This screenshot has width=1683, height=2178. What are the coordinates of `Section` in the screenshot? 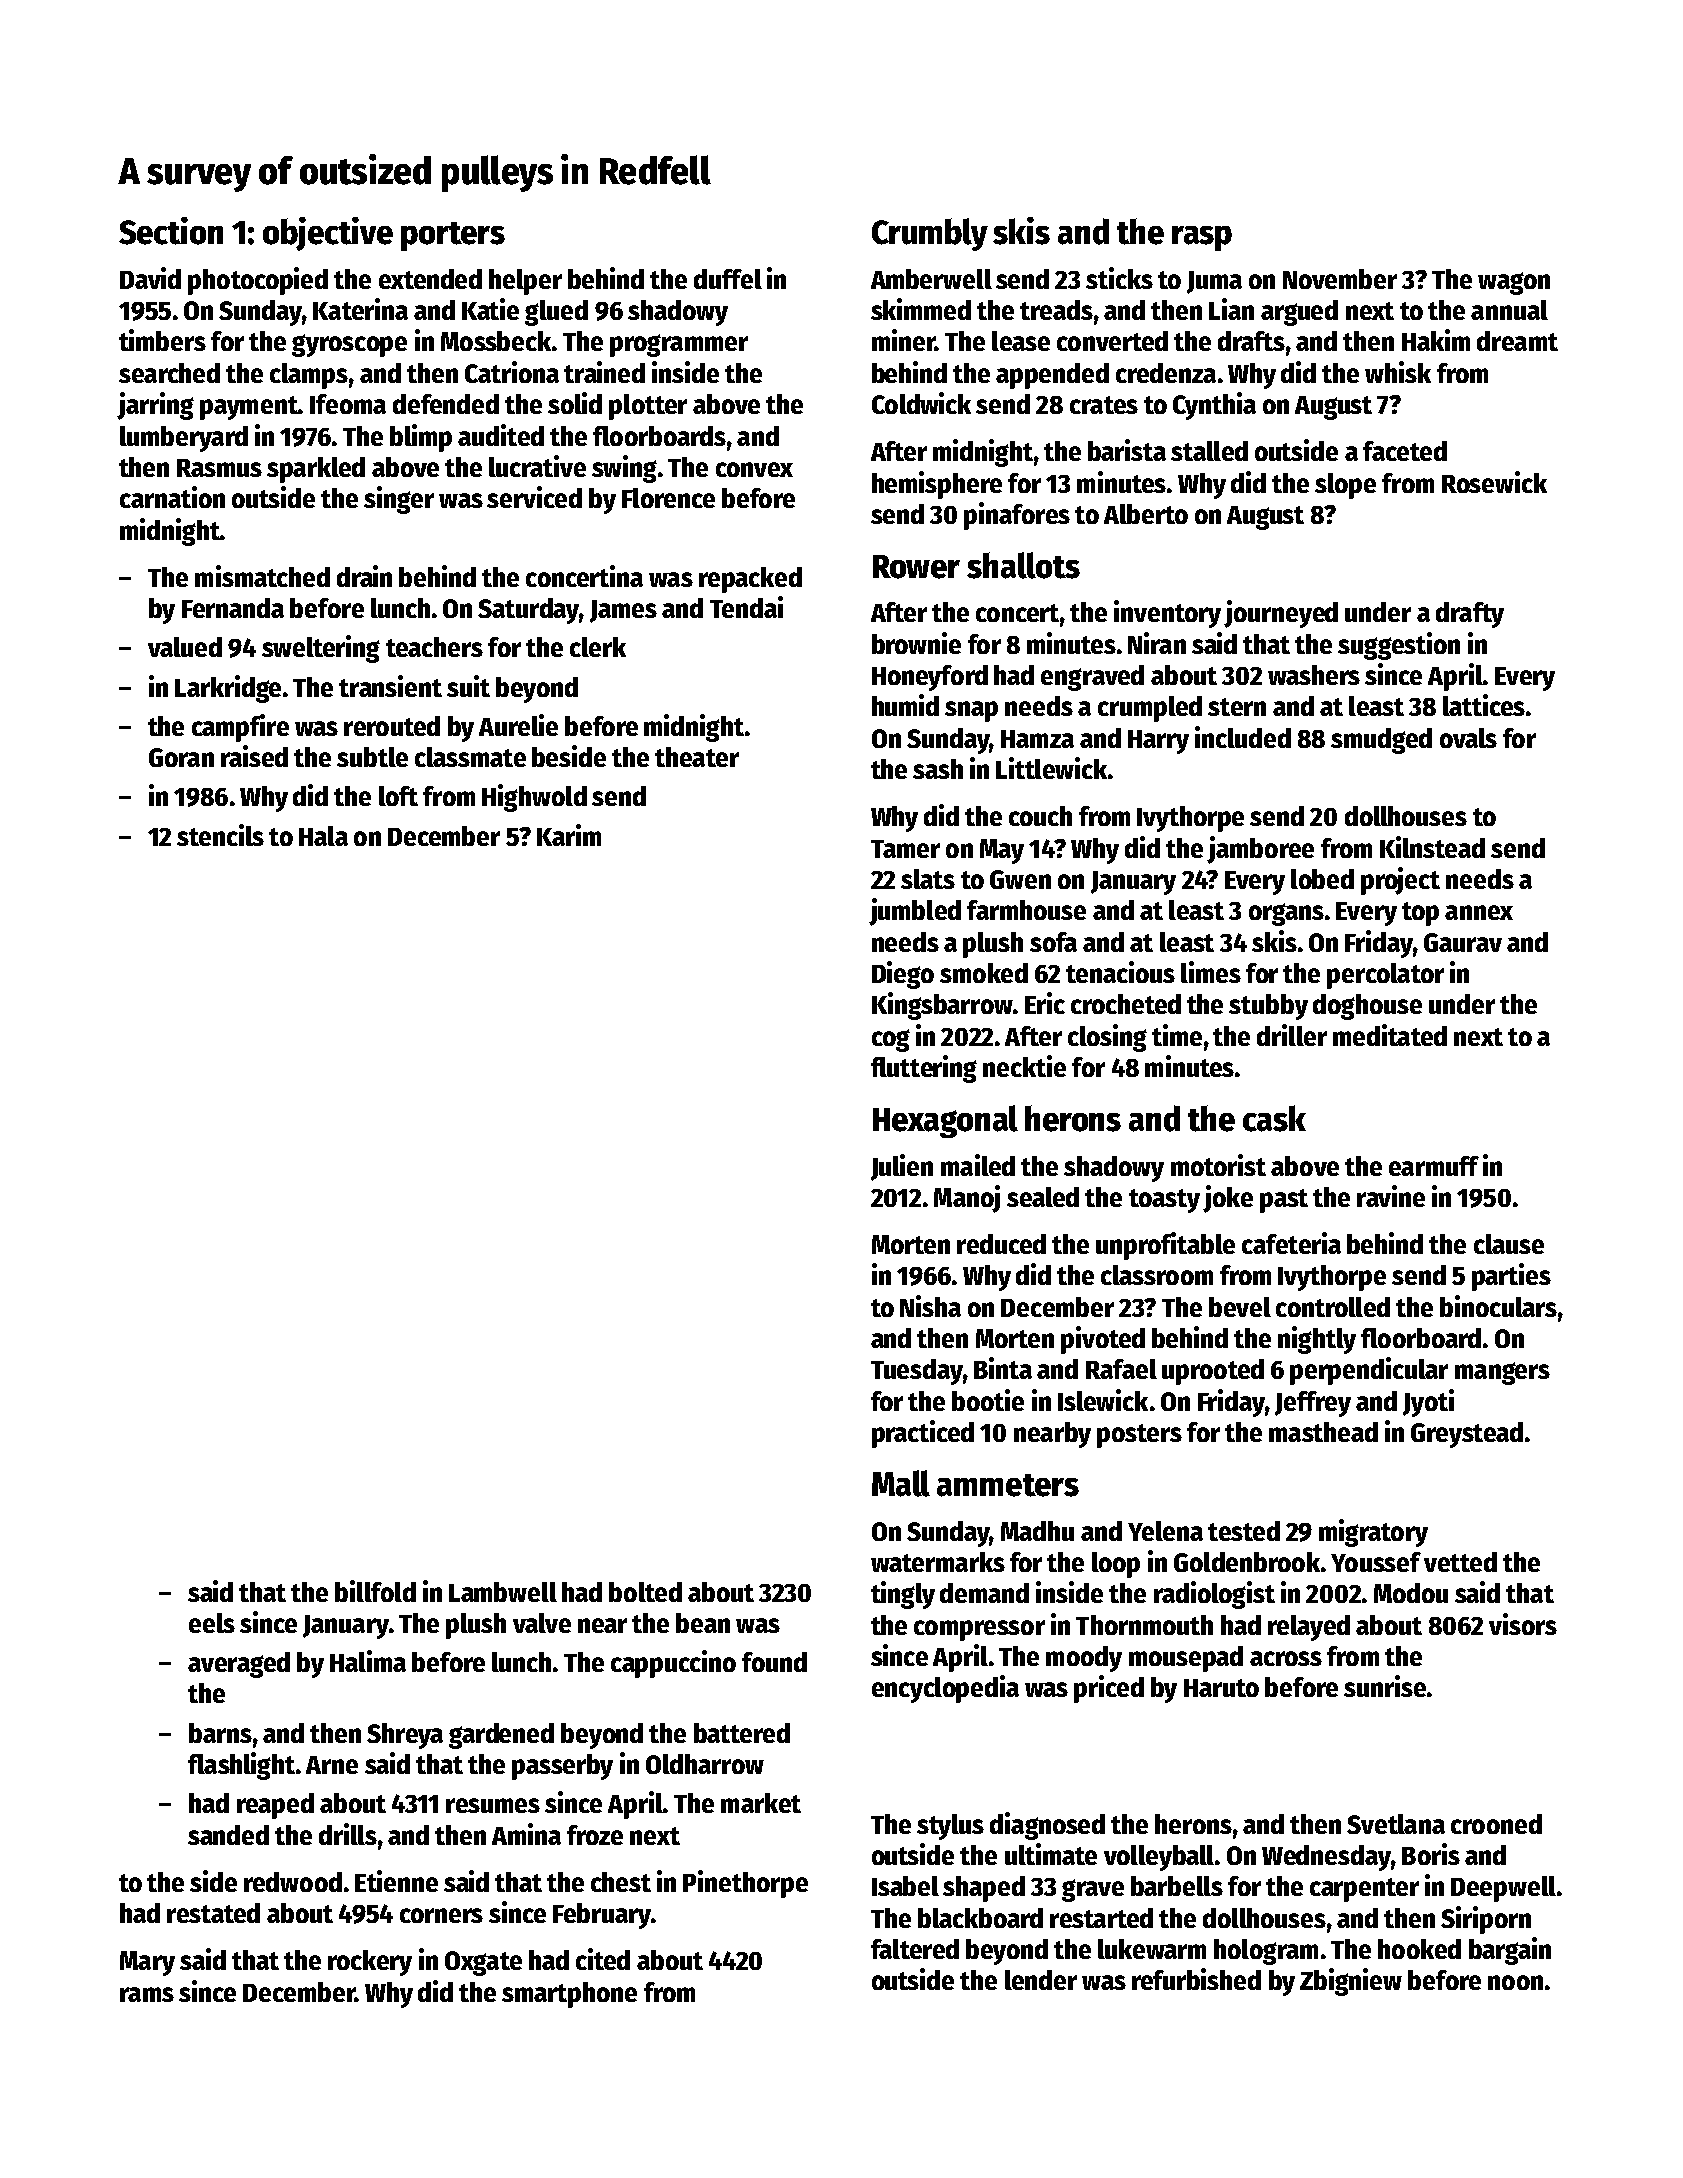 It's located at (171, 231).
